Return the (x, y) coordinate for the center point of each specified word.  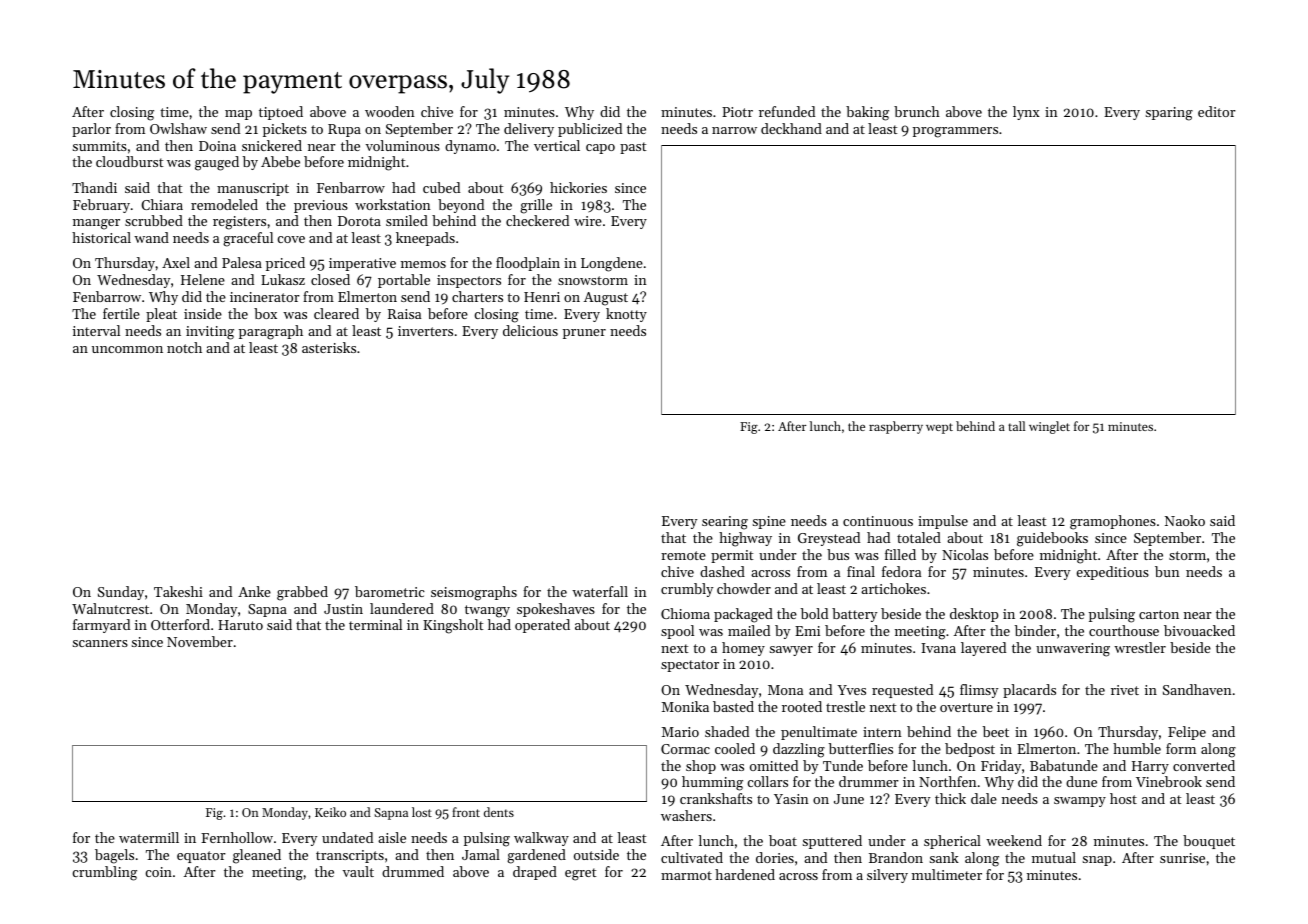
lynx (1026, 113)
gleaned (257, 856)
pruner (584, 334)
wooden (390, 111)
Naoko (1185, 520)
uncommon (127, 349)
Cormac (685, 749)
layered (983, 649)
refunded (787, 111)
